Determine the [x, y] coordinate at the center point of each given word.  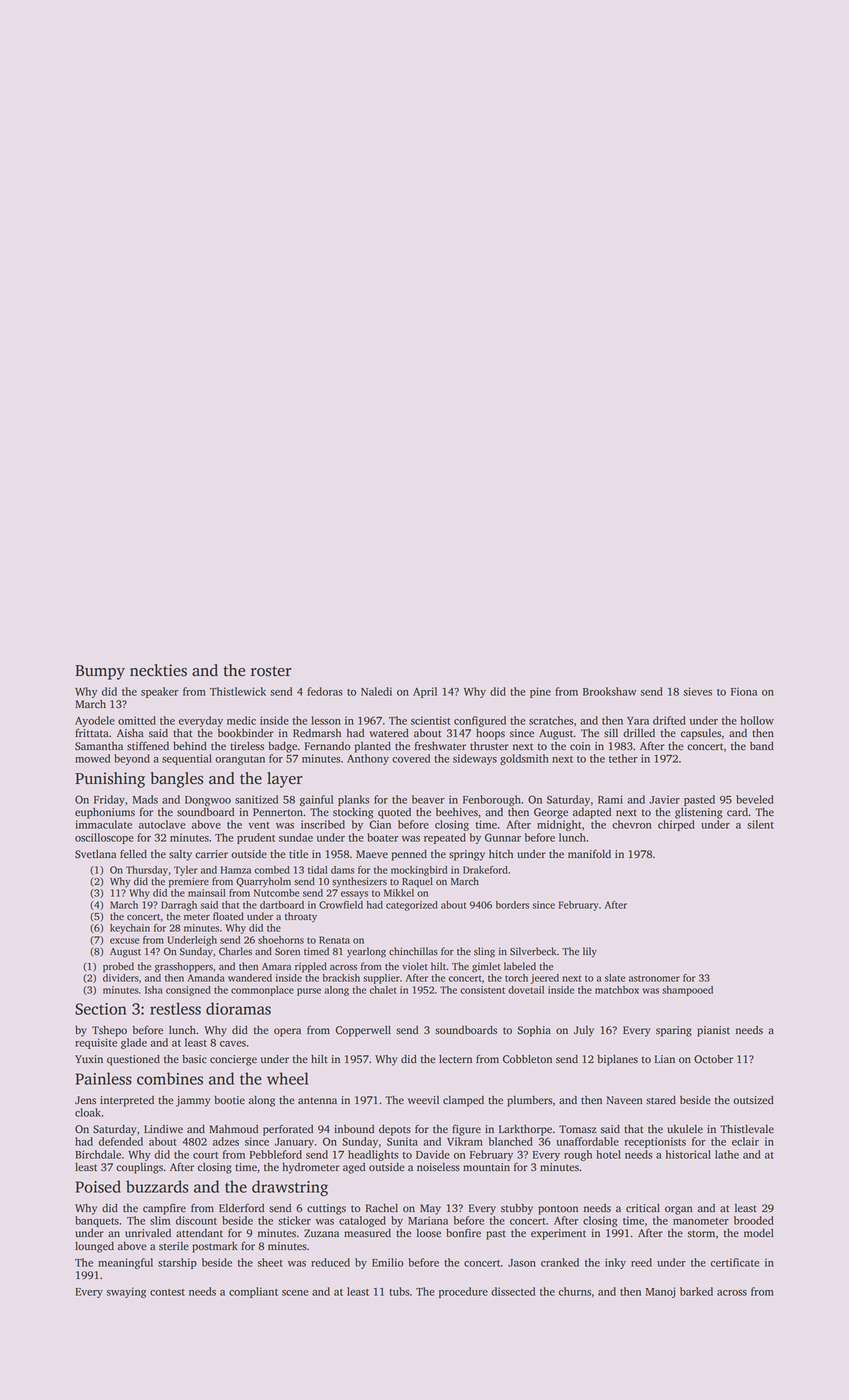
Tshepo [109, 1031]
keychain [130, 929]
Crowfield [341, 905]
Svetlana [95, 854]
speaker [160, 692]
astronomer [654, 978]
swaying [126, 1292]
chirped [676, 825]
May [430, 1209]
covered [411, 758]
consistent [482, 990]
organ [679, 1210]
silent [760, 824]
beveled [755, 799]
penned [409, 855]
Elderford [241, 1208]
